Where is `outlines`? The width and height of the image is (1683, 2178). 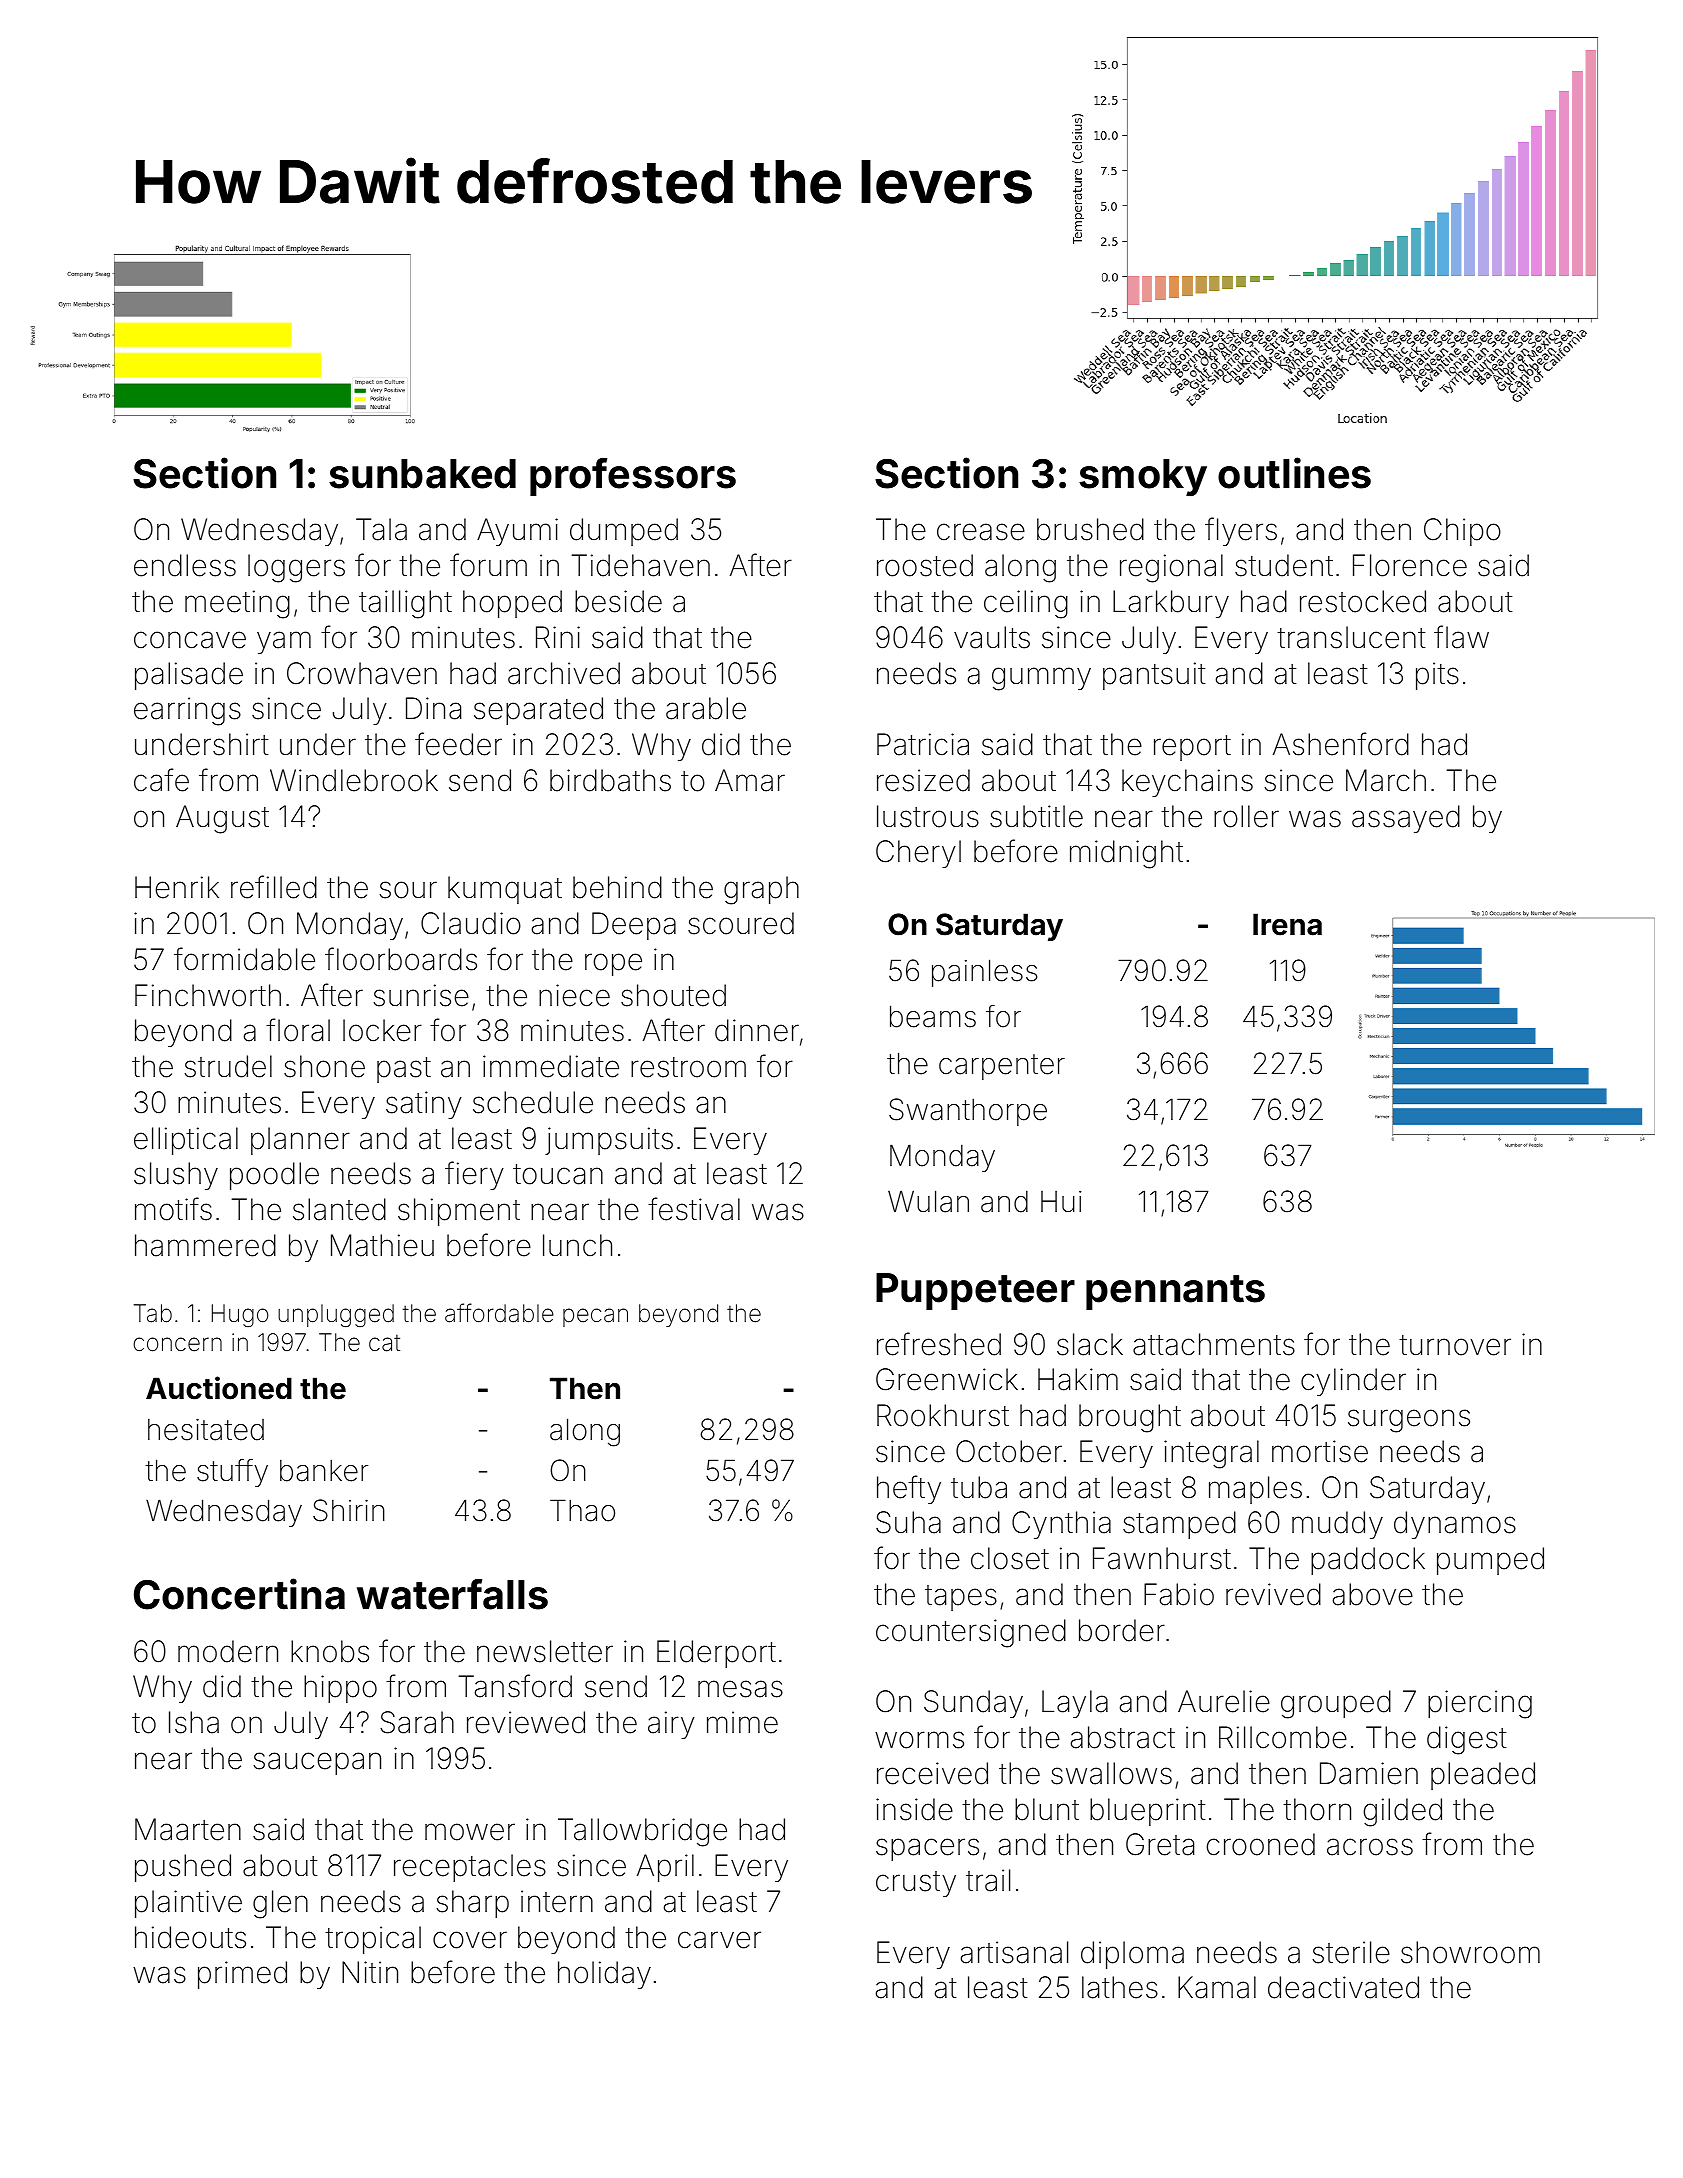 outlines is located at coordinates (1294, 473).
